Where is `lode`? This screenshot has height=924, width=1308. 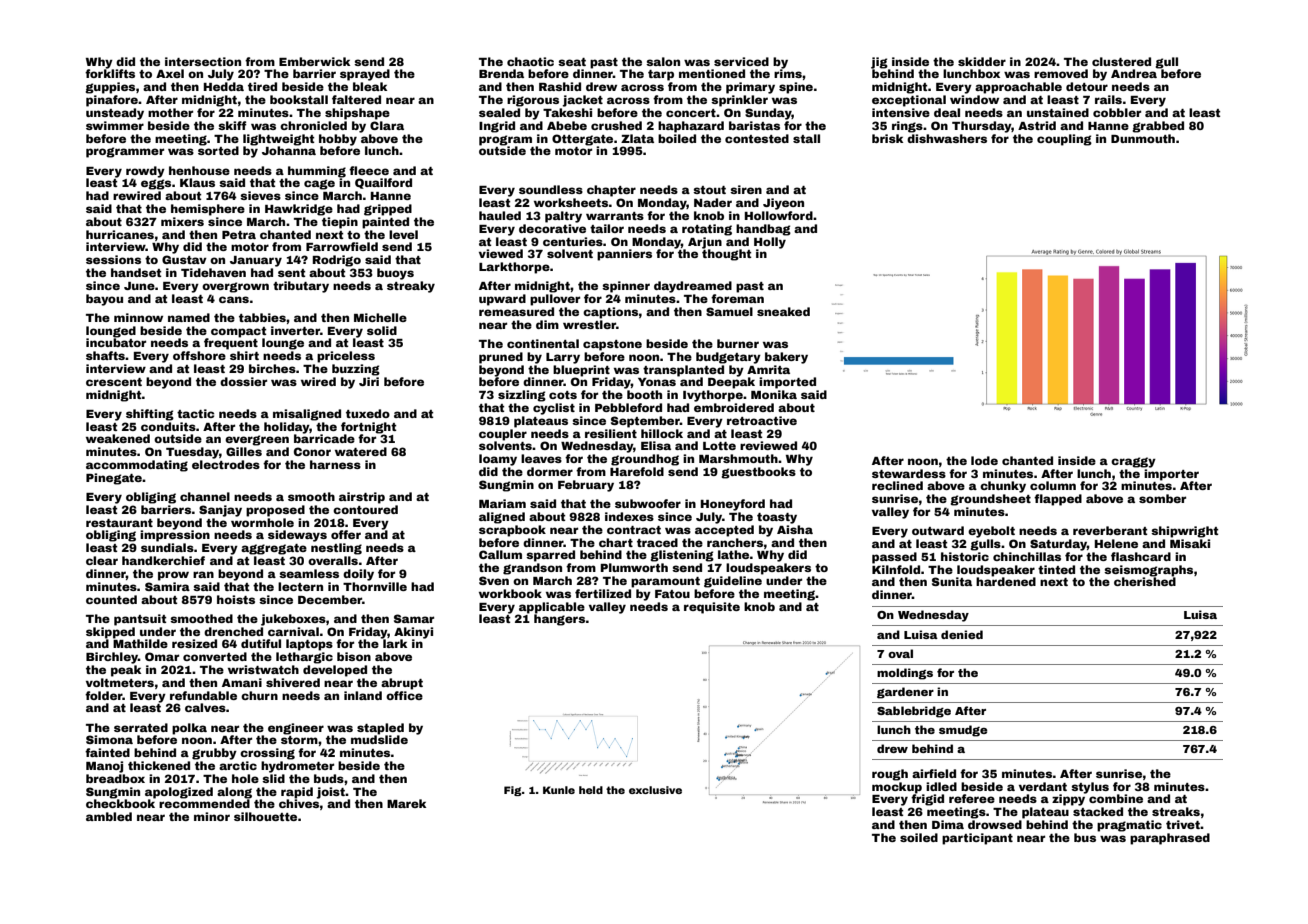
lode is located at coordinates (984, 460).
